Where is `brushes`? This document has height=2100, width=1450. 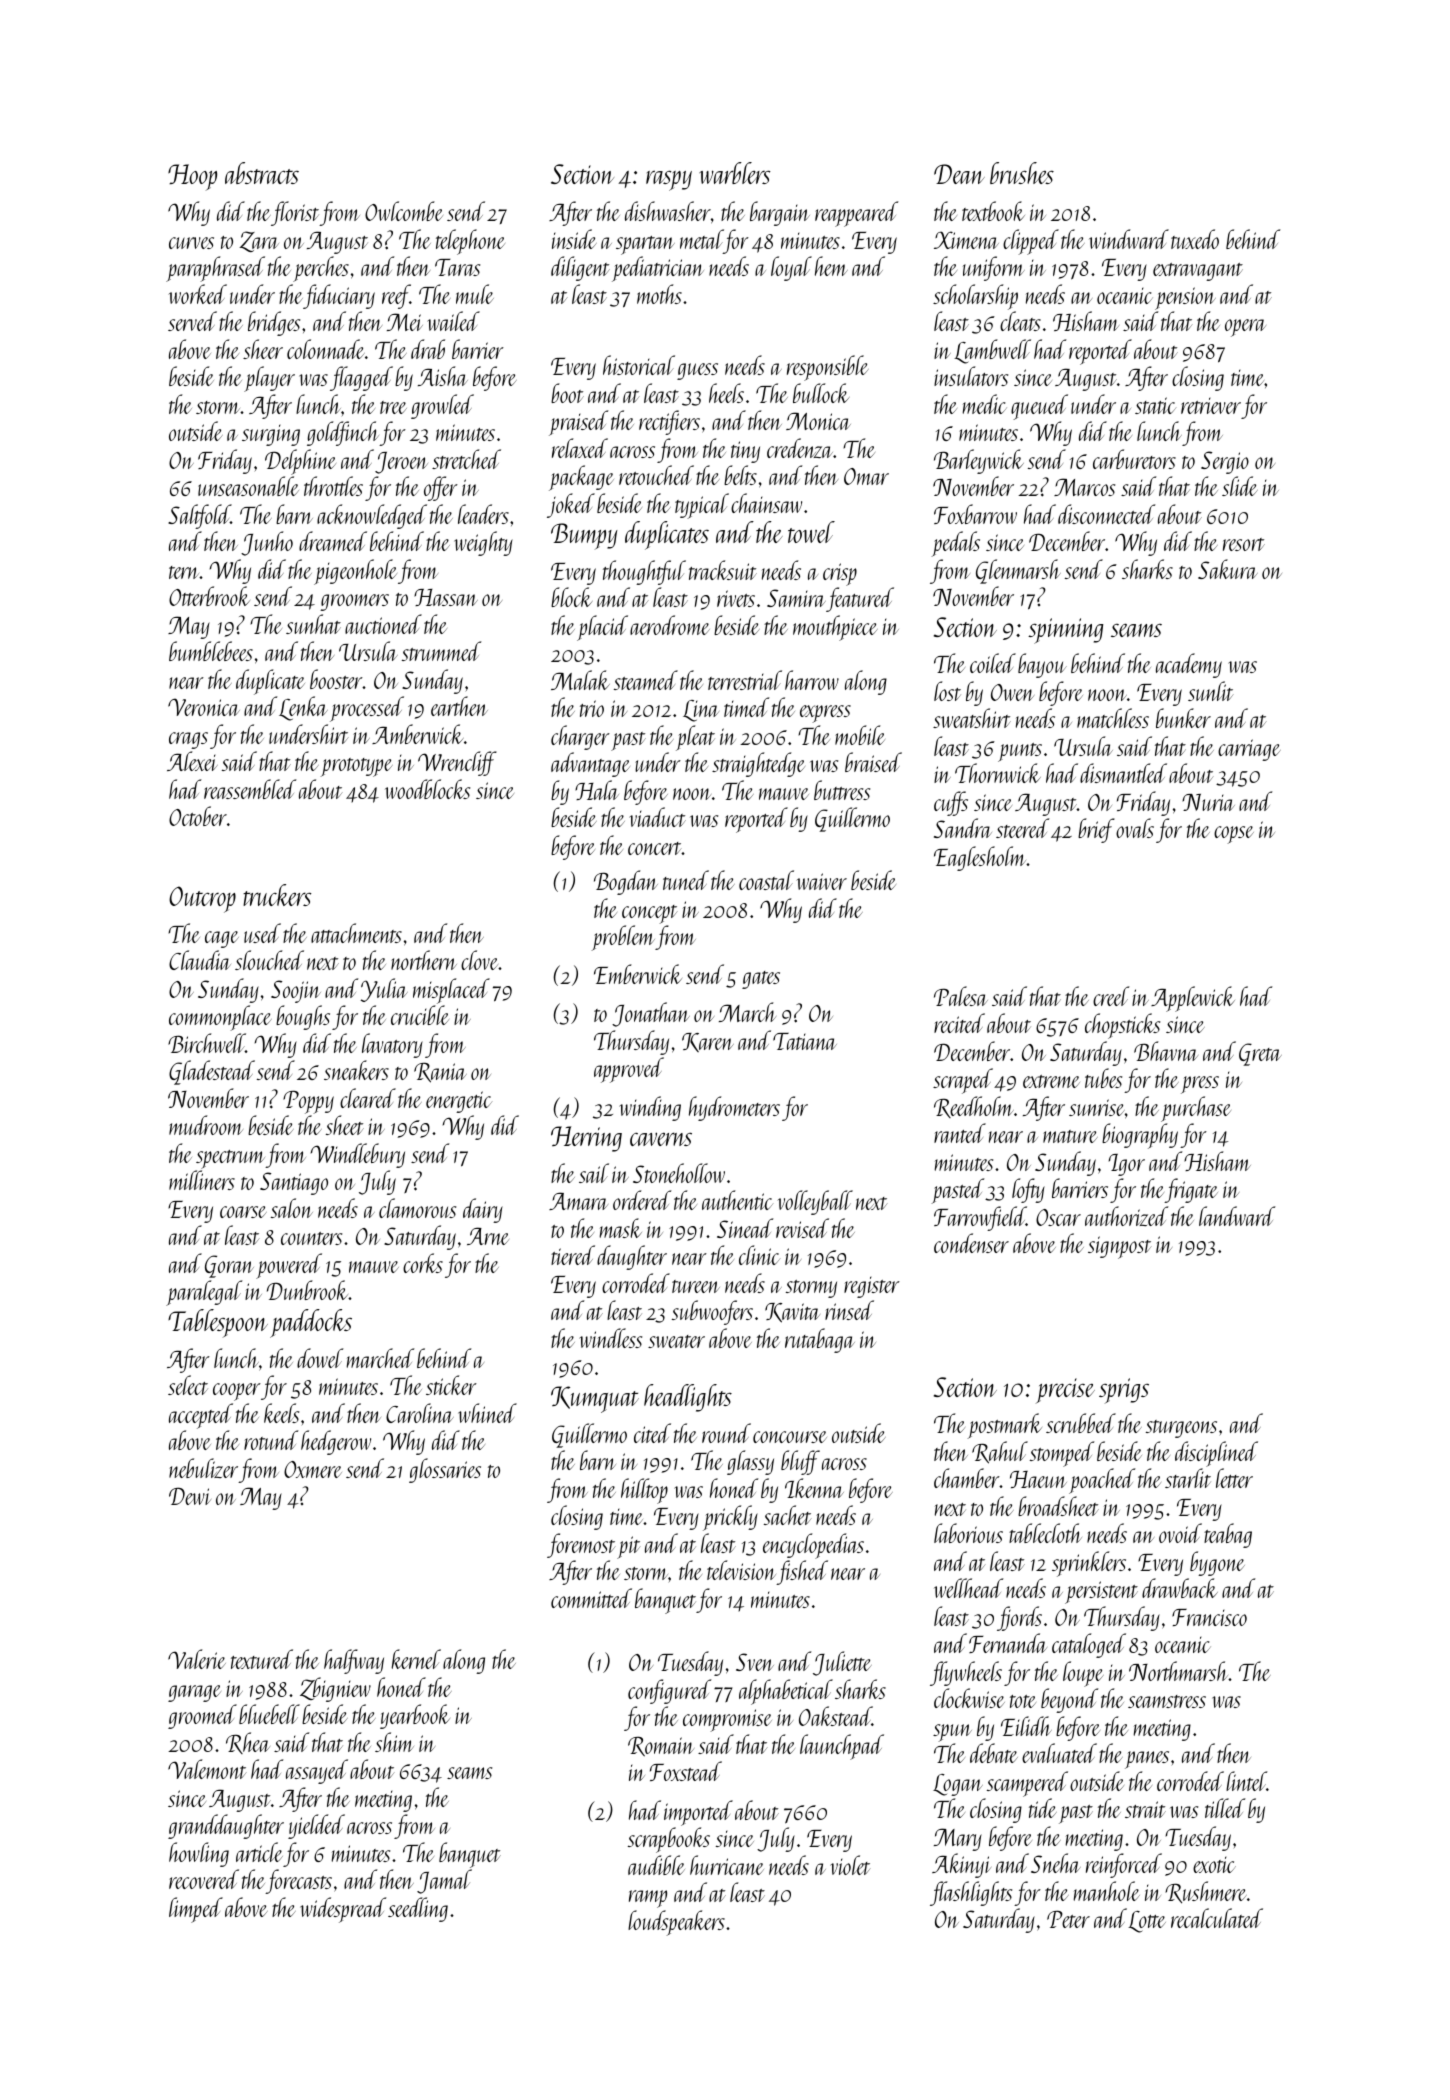 brushes is located at coordinates (1022, 173).
